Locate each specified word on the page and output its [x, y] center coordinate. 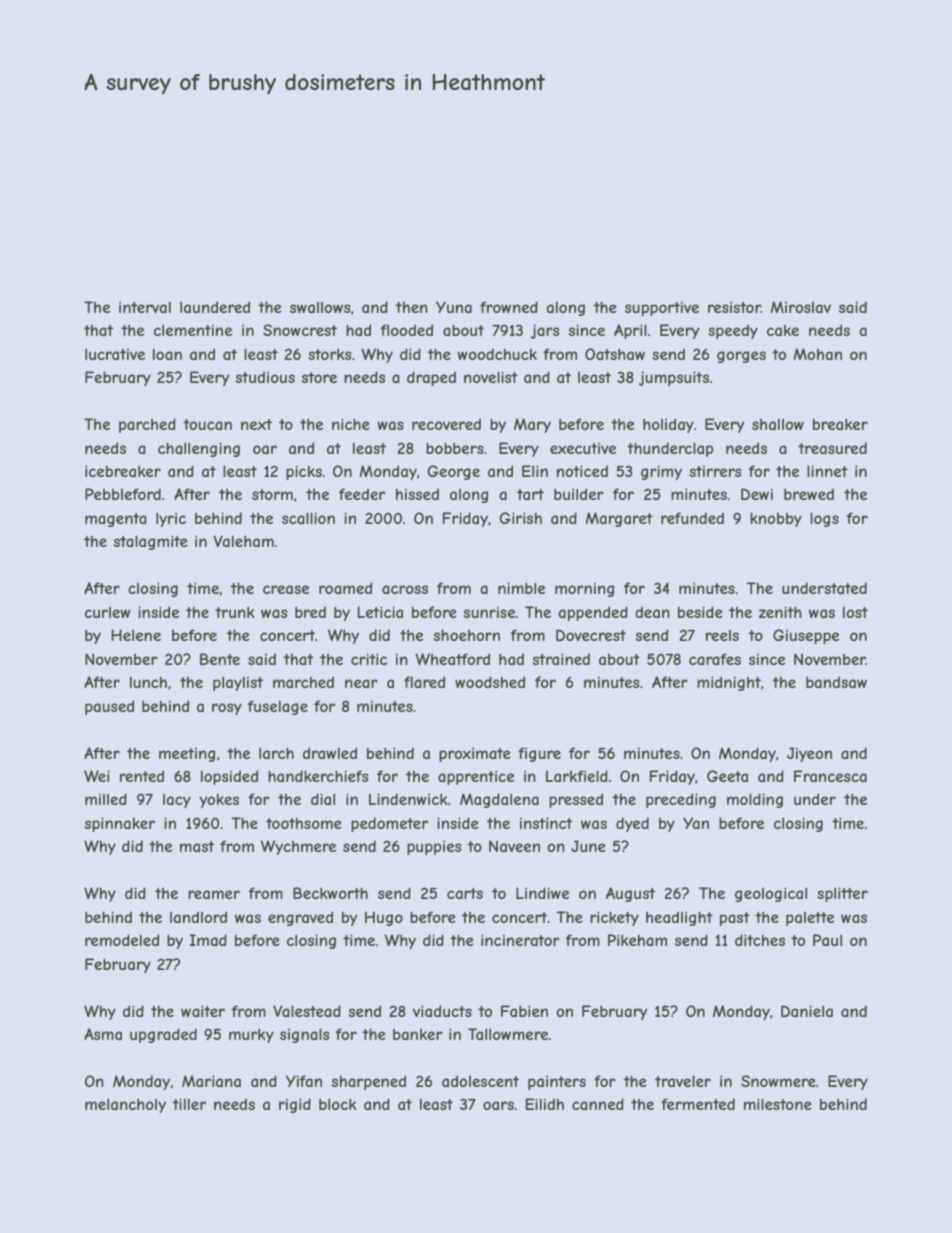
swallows [320, 307]
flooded [407, 330]
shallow [778, 424]
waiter [203, 1011]
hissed [417, 494]
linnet [827, 471]
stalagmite [151, 542]
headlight [679, 918]
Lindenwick [408, 799]
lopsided [229, 777]
